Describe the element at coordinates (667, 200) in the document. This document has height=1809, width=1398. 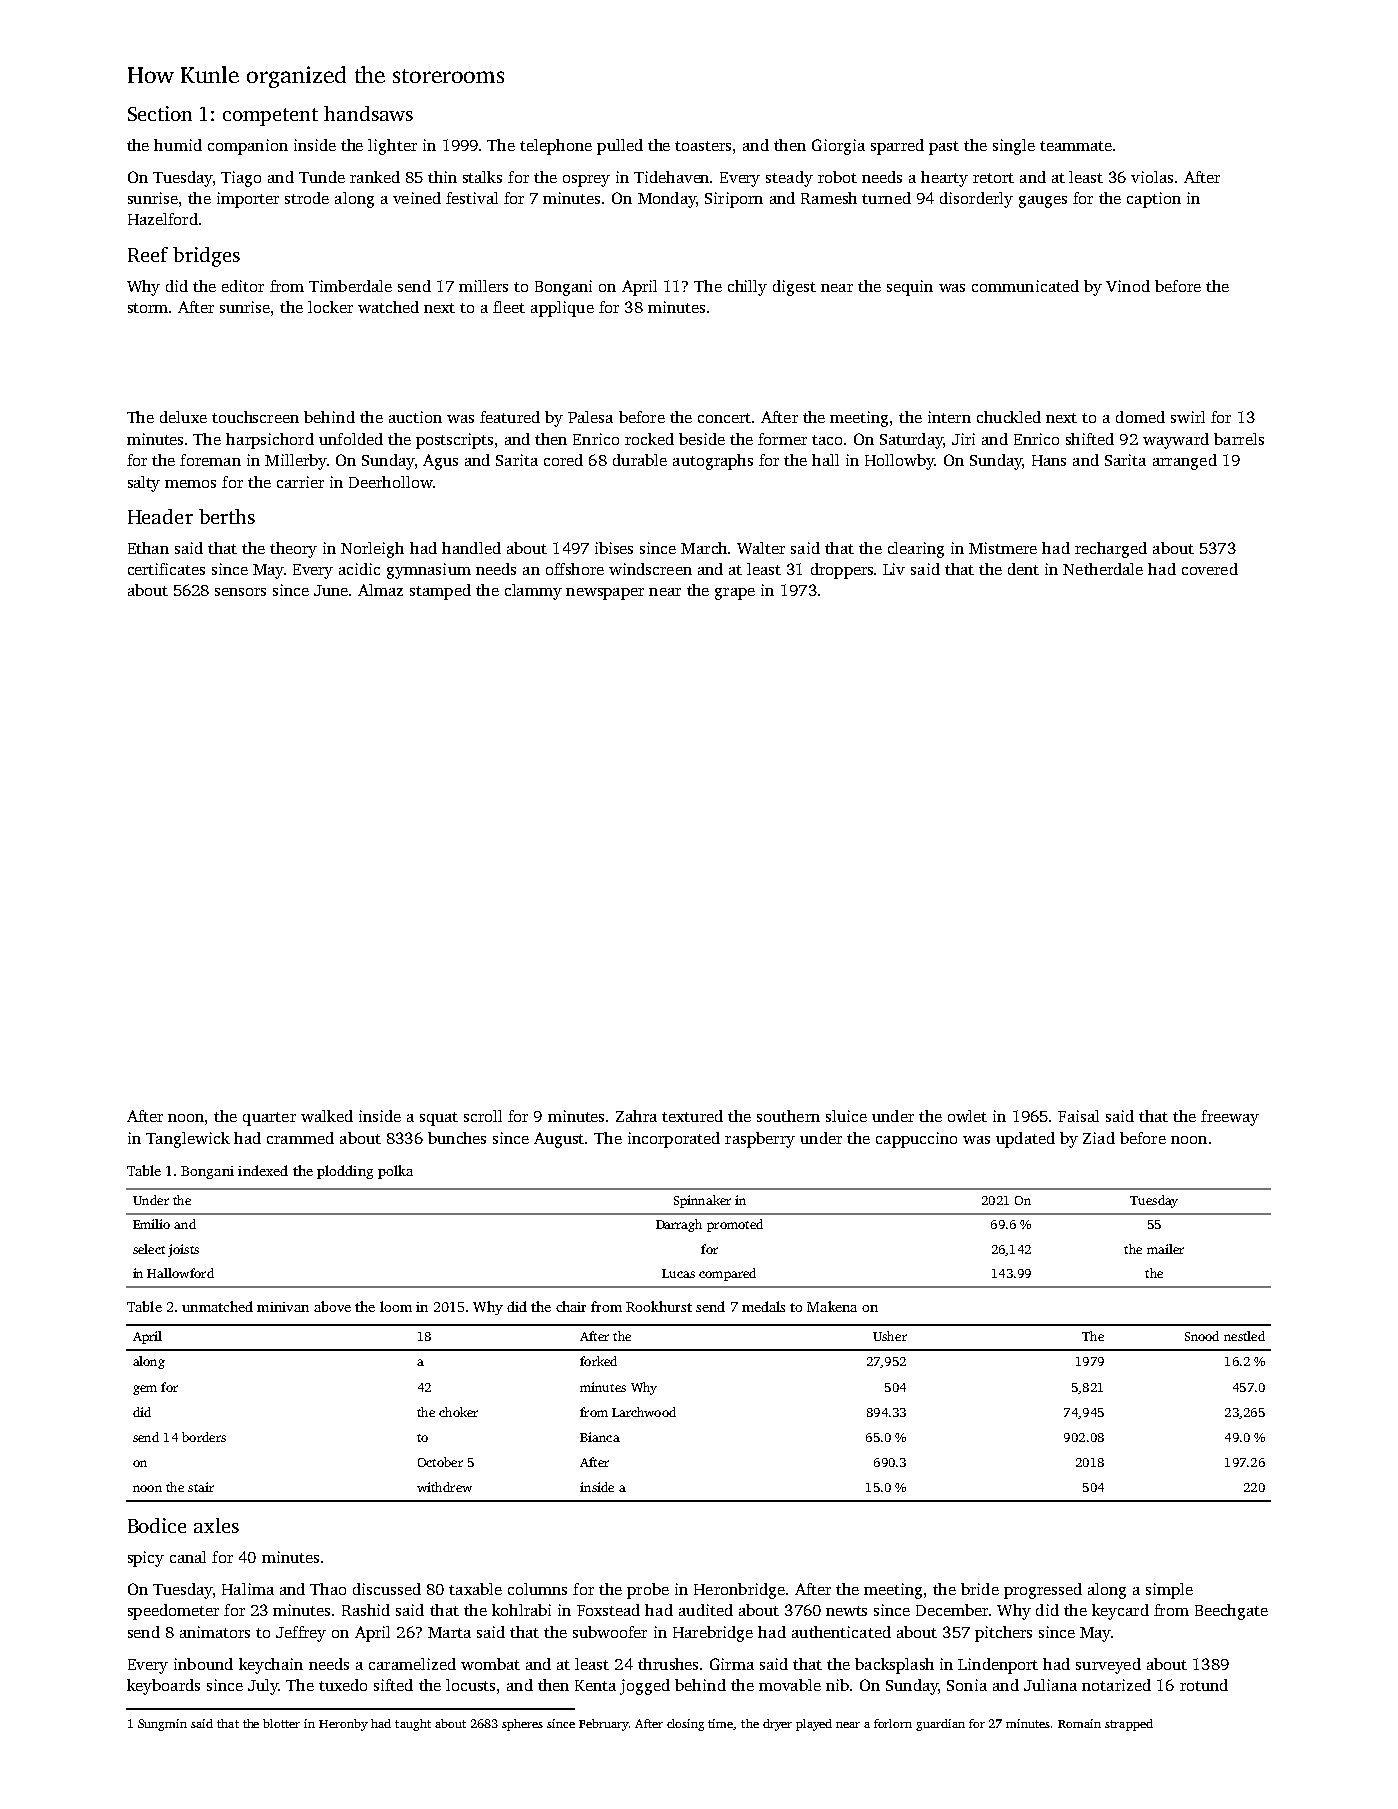
I see `Monday` at that location.
